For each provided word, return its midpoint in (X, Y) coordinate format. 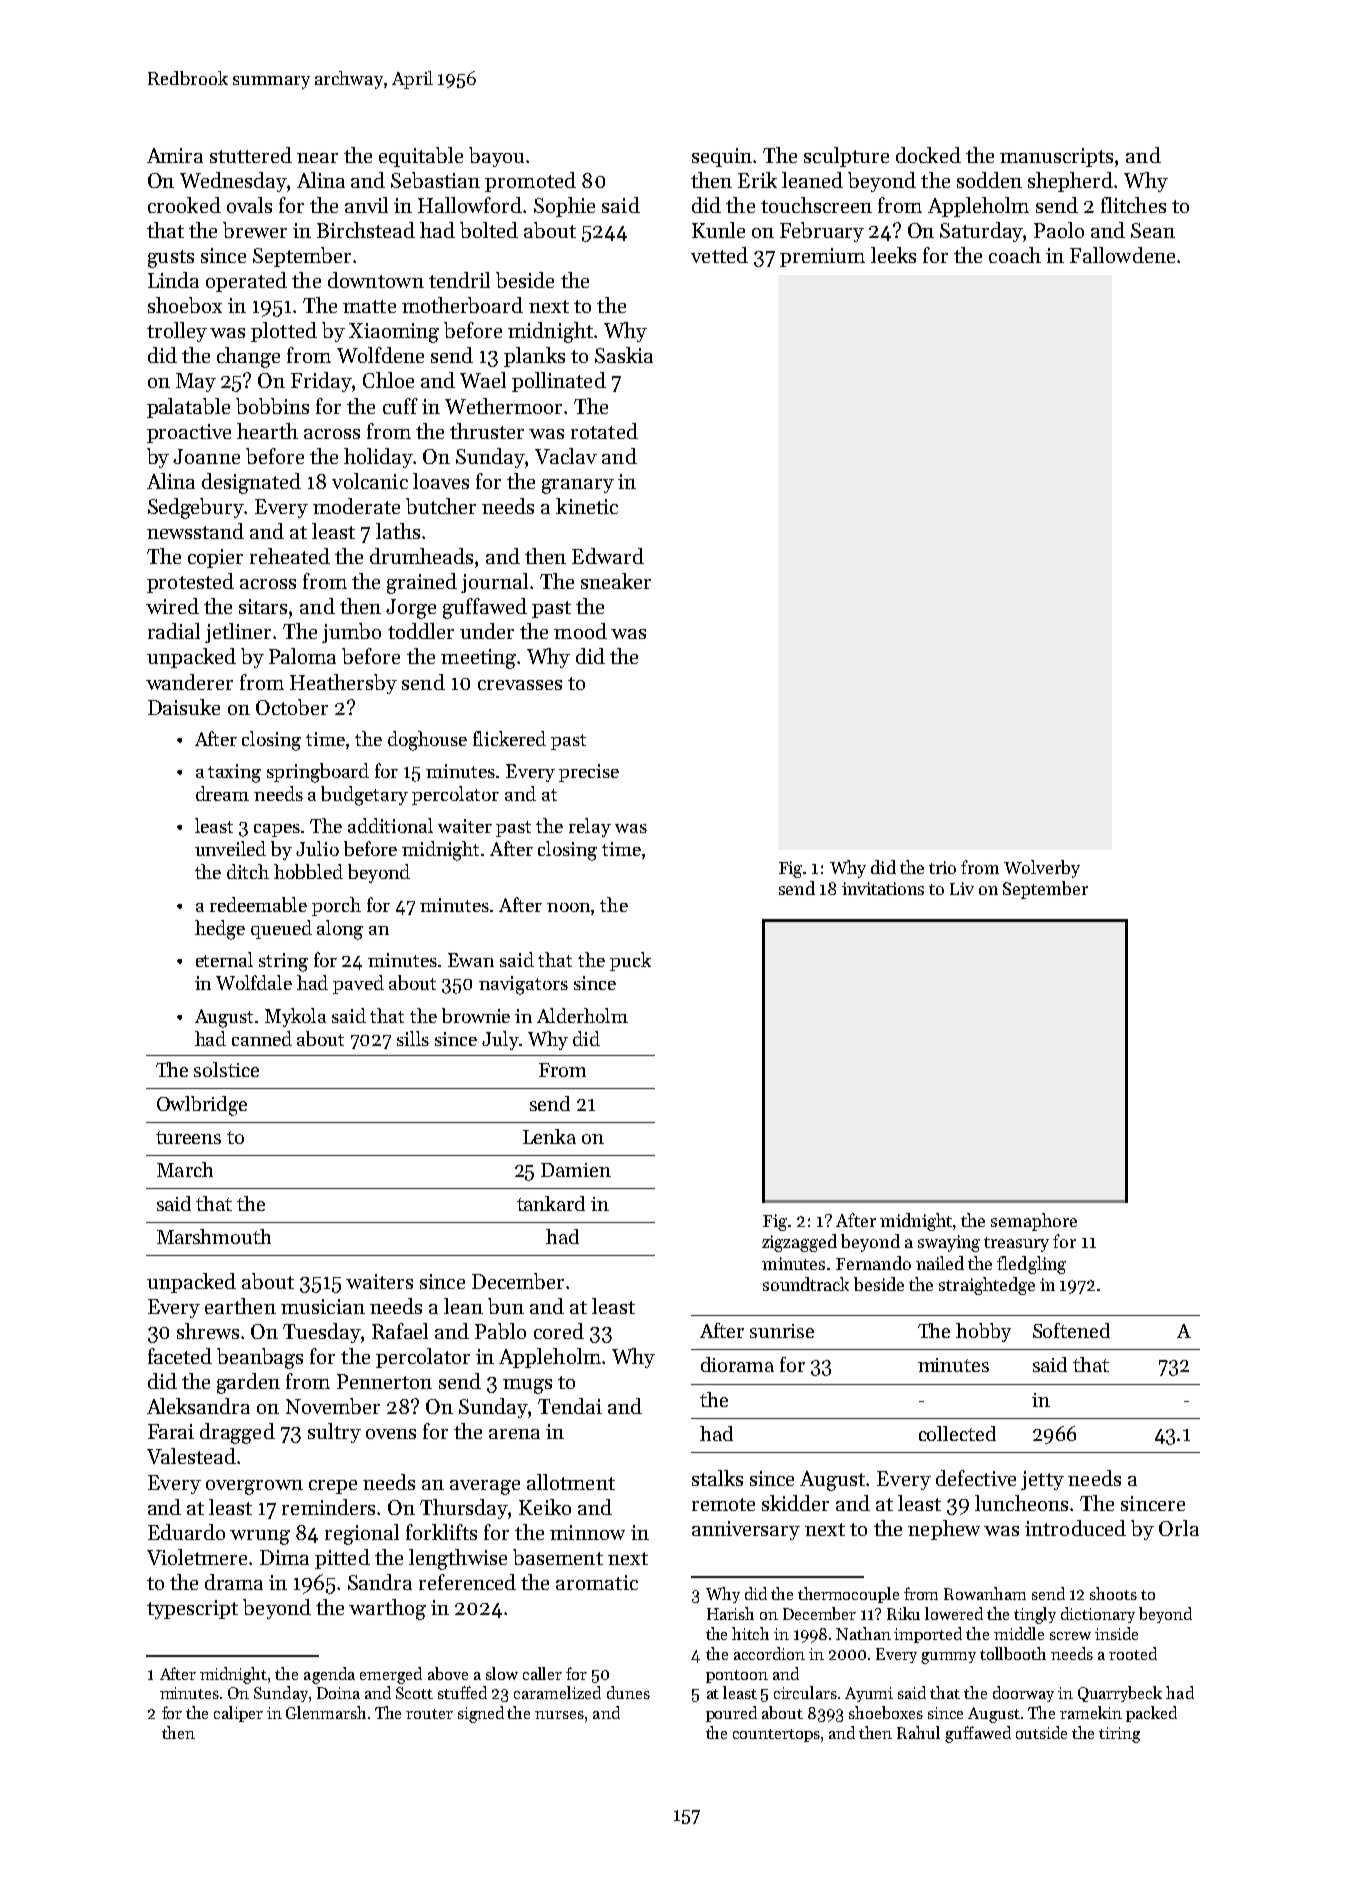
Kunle (718, 230)
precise (589, 773)
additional (390, 825)
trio (942, 867)
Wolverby (1042, 869)
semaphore (1034, 1222)
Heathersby (343, 684)
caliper (238, 1714)
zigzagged (799, 1243)
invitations (883, 888)
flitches (1133, 205)
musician (323, 1306)
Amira (175, 155)
